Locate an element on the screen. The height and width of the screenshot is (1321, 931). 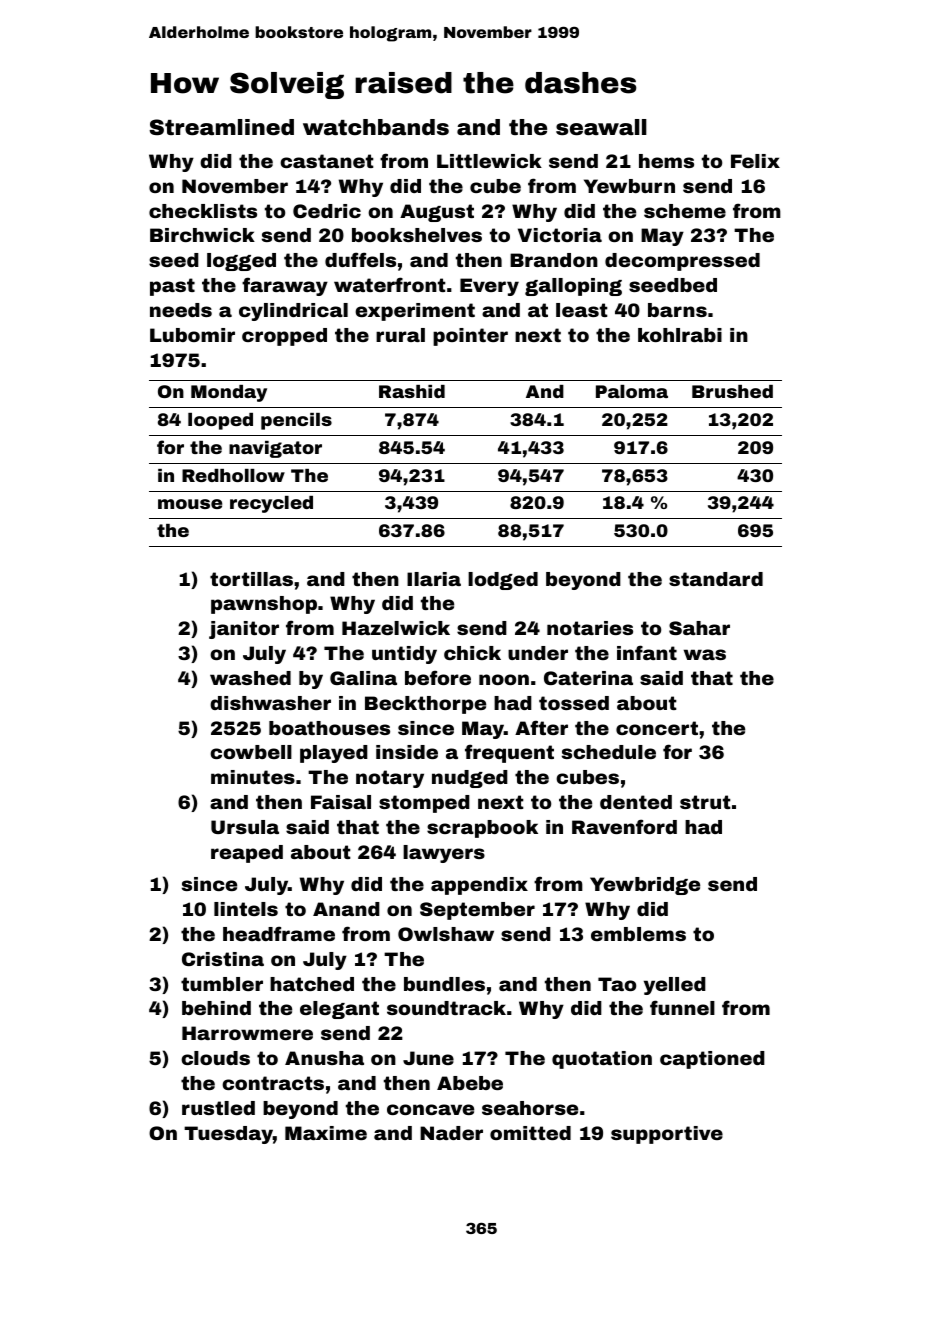
Cedric is located at coordinates (327, 211).
